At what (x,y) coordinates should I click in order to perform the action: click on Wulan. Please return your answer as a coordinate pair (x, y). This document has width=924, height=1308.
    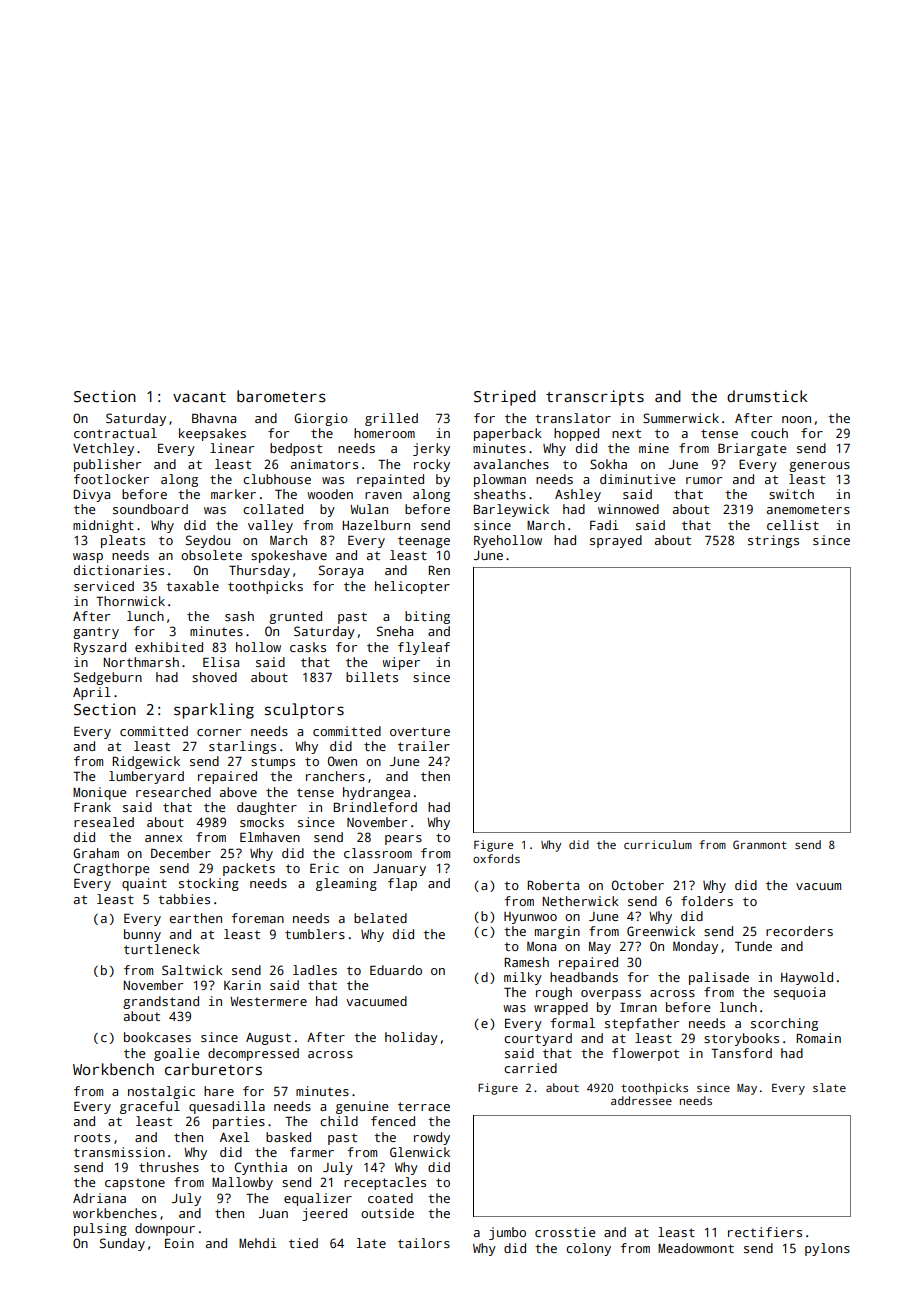
    Looking at the image, I should click on (369, 509).
